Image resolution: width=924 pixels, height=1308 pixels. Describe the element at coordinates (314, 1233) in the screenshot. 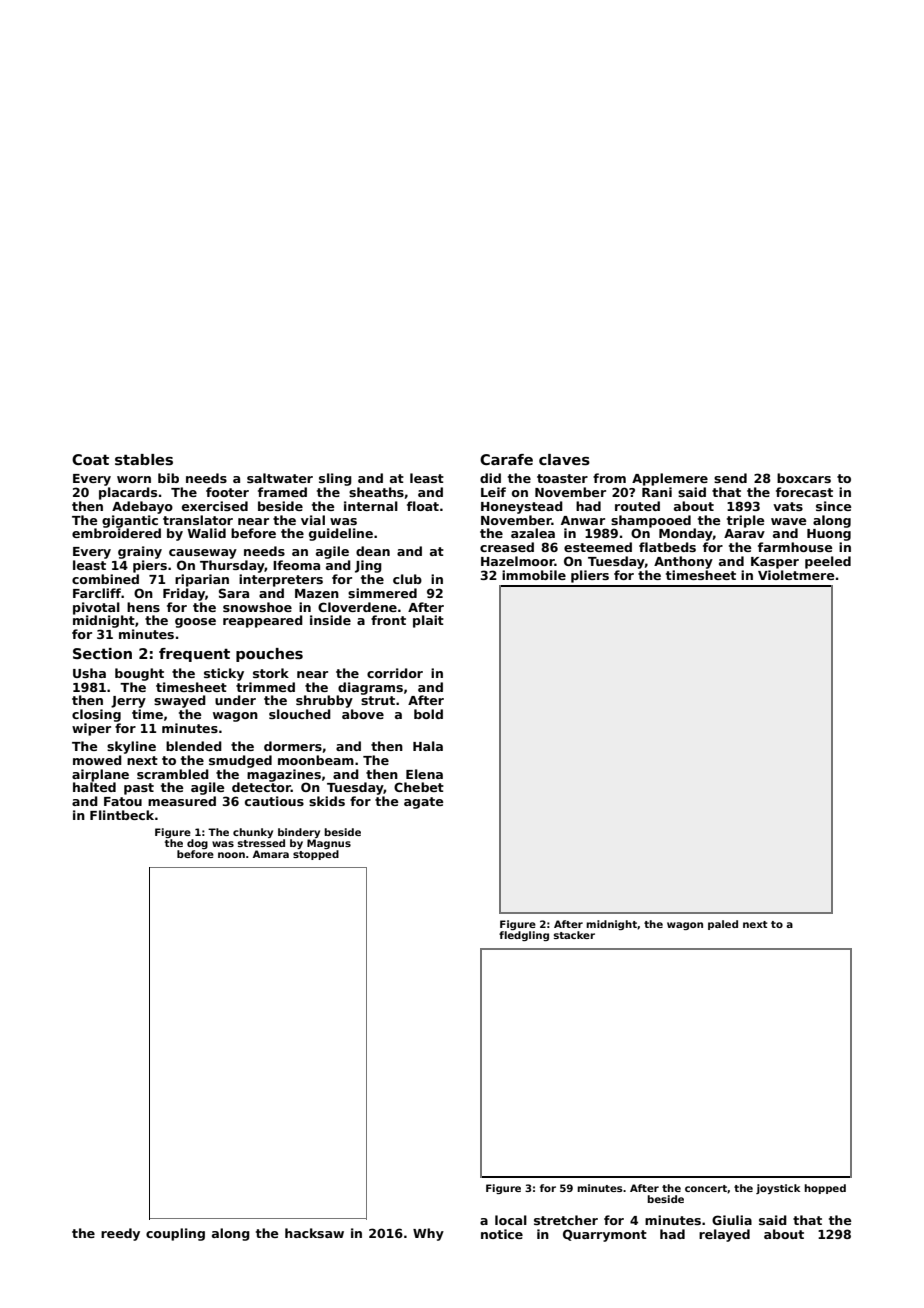

I see `hacksaw` at that location.
